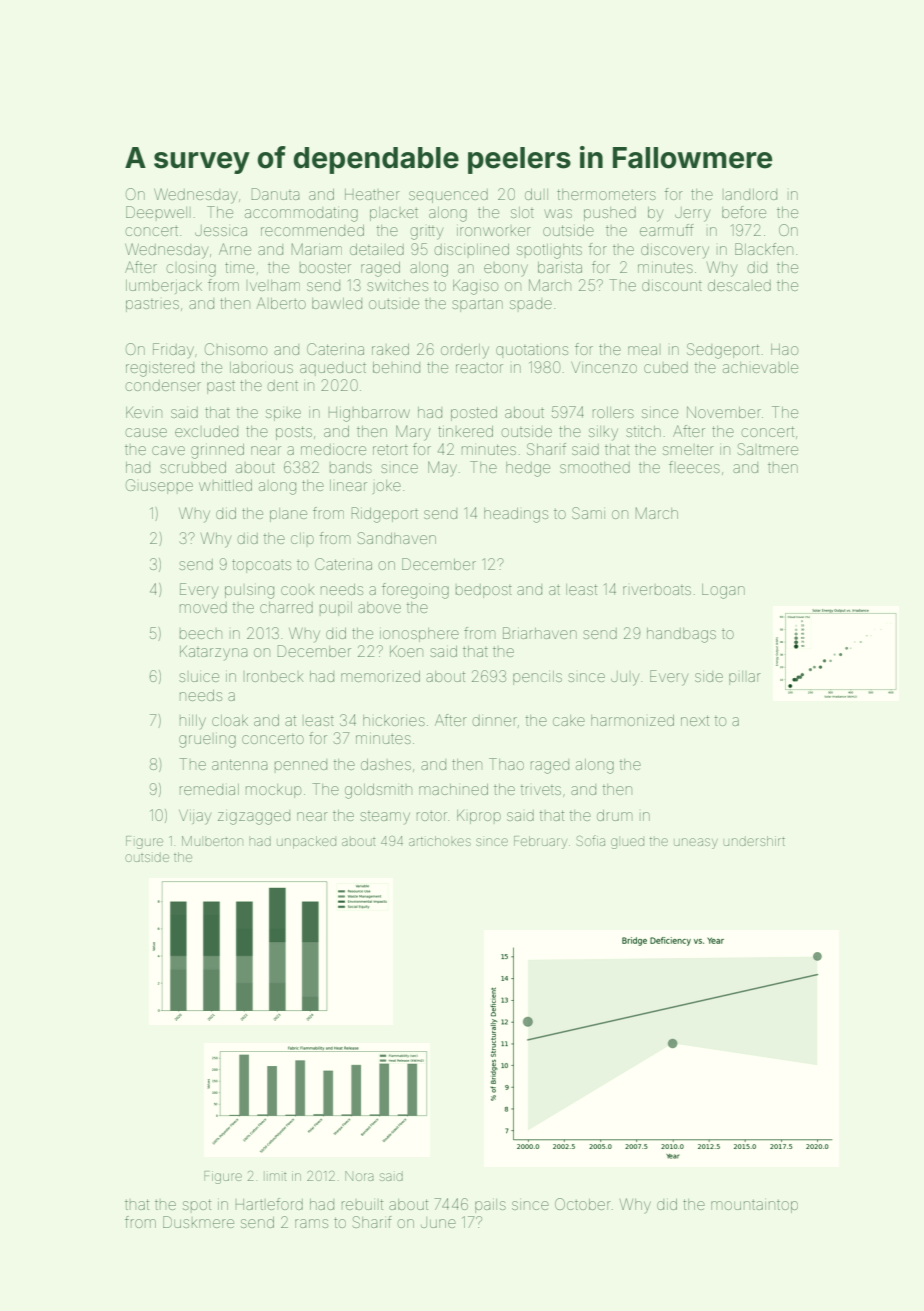 Image resolution: width=924 pixels, height=1311 pixels. What do you see at coordinates (760, 367) in the image?
I see `achievable` at bounding box center [760, 367].
